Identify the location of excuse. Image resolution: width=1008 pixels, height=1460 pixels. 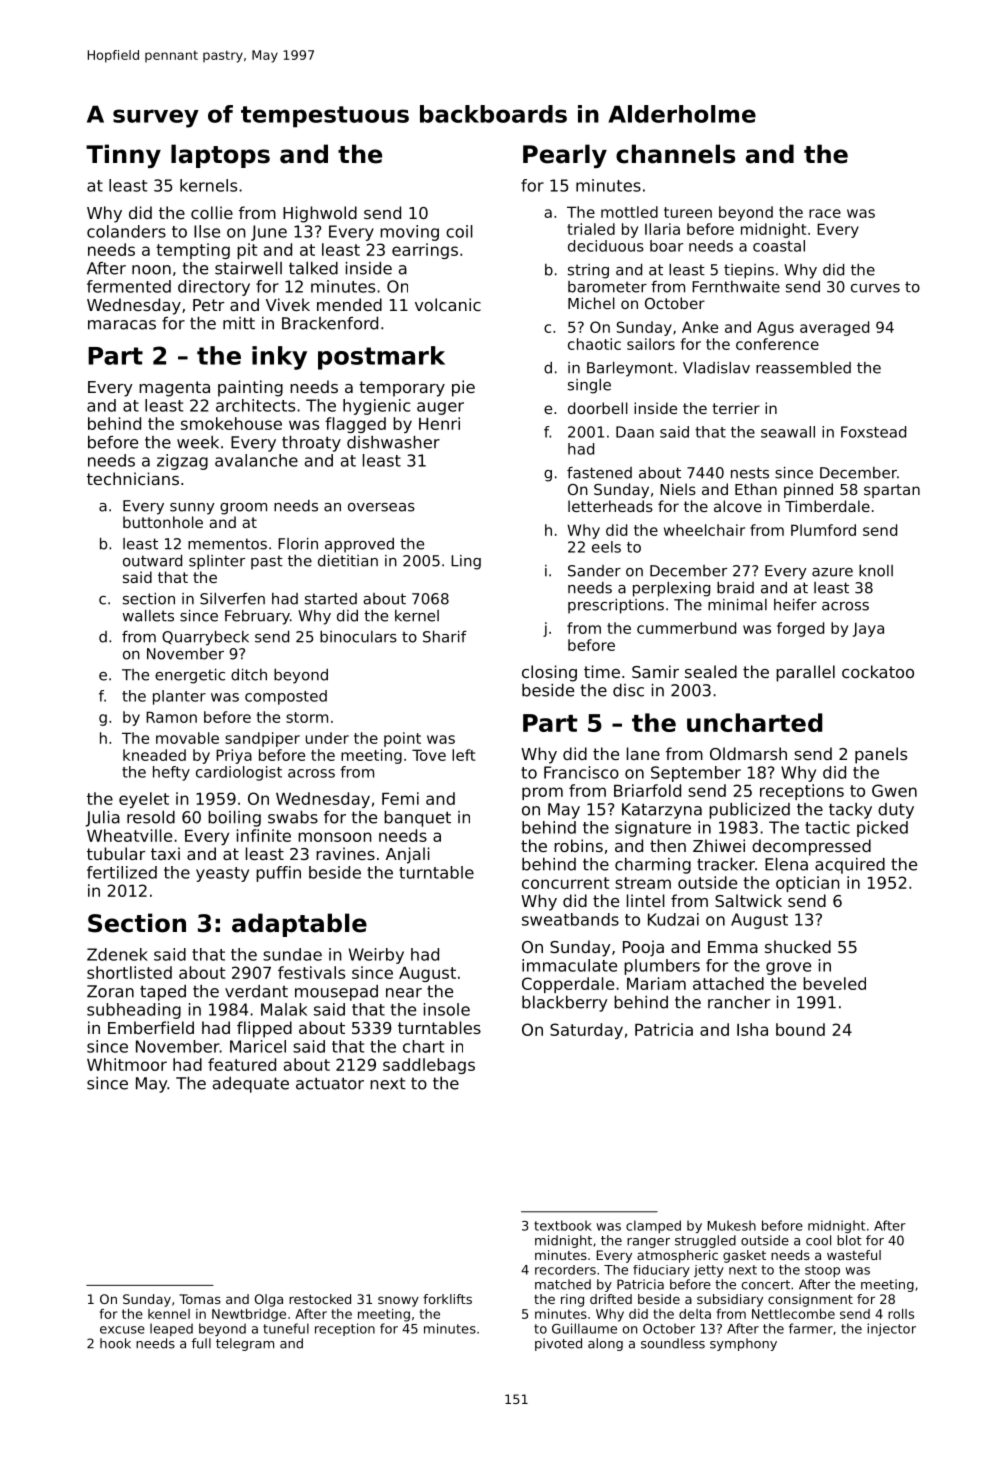
(122, 1330).
